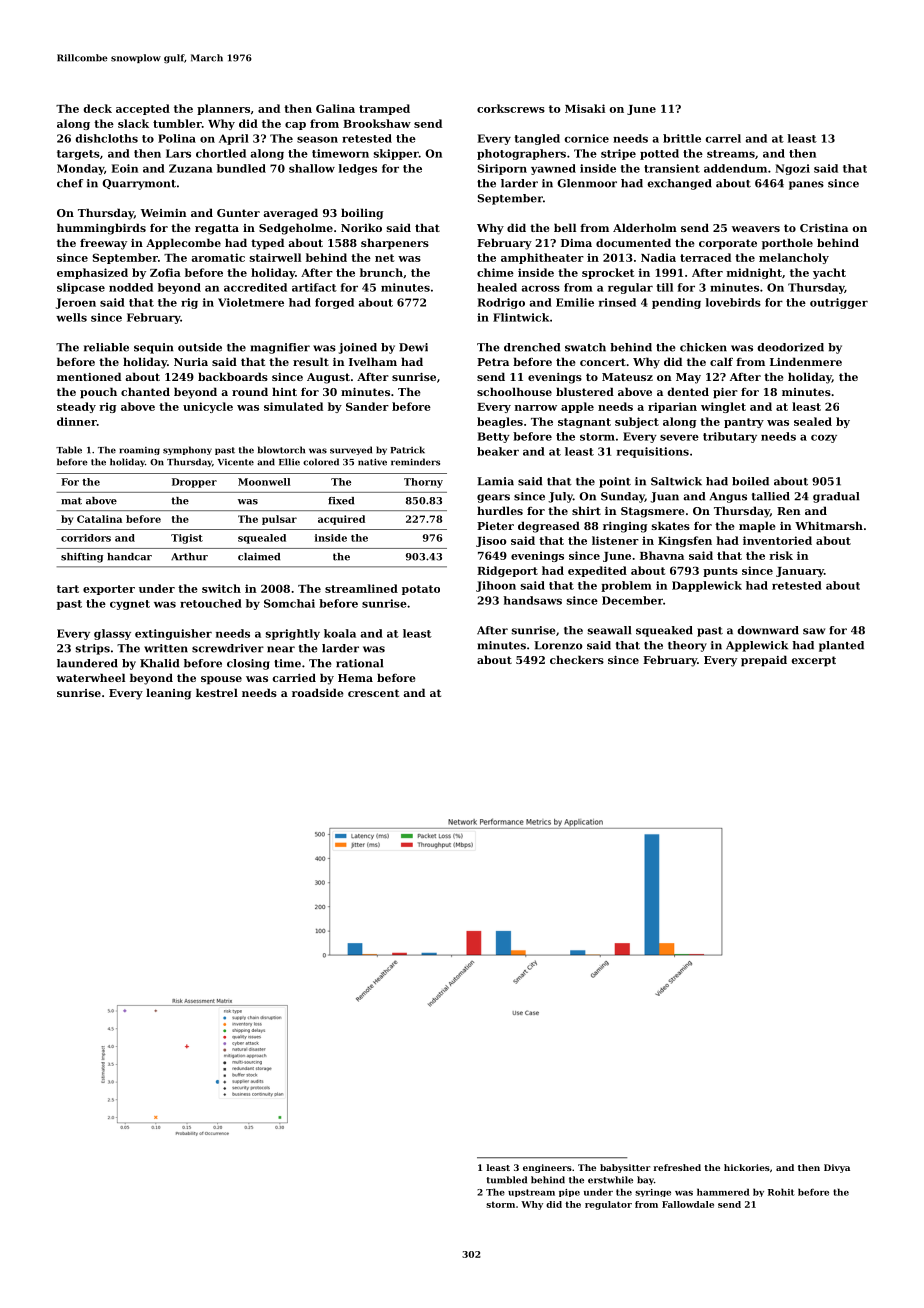  I want to click on refreshed, so click(677, 1167).
